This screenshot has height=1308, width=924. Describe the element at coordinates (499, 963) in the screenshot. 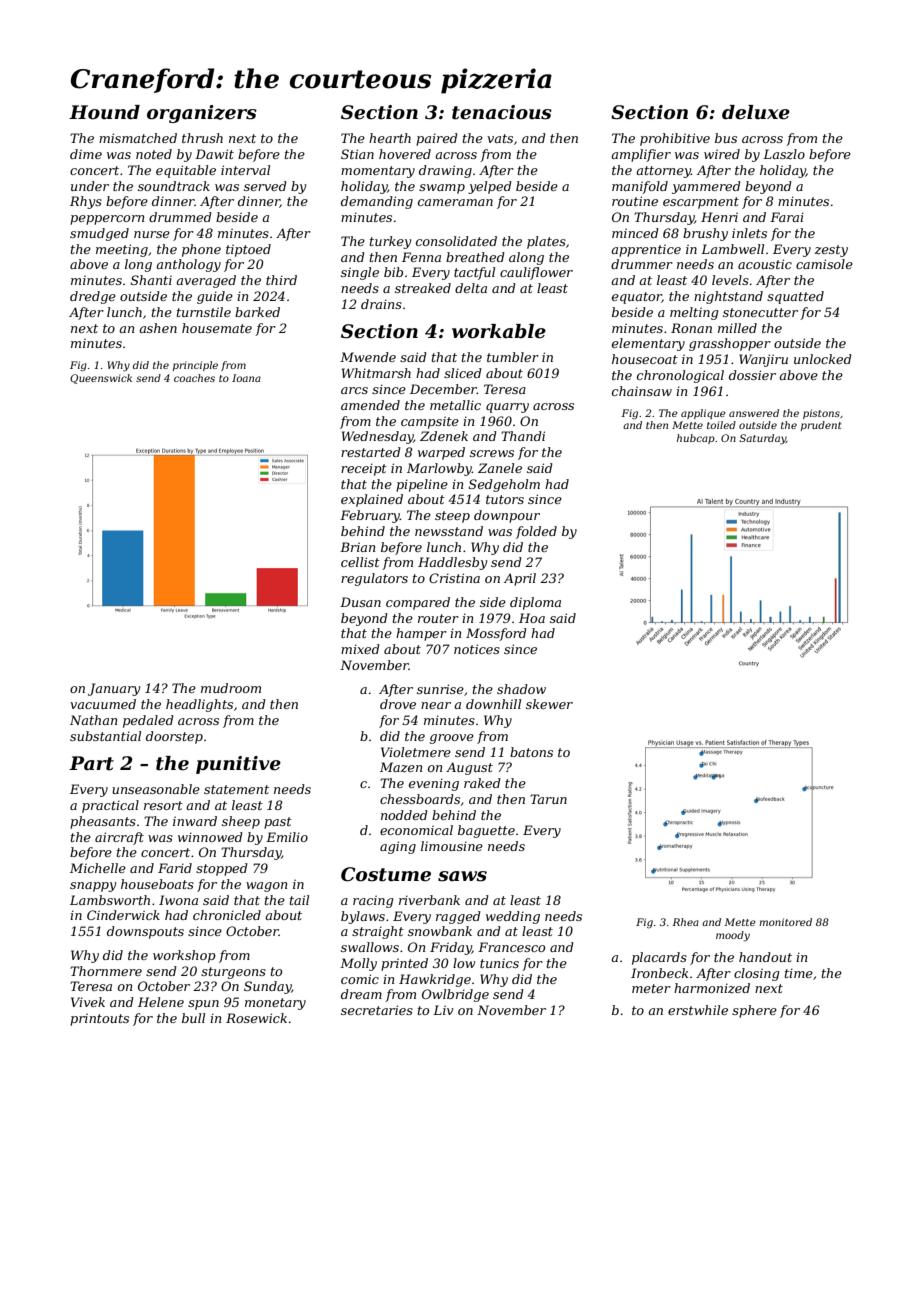

I see `tunics` at that location.
